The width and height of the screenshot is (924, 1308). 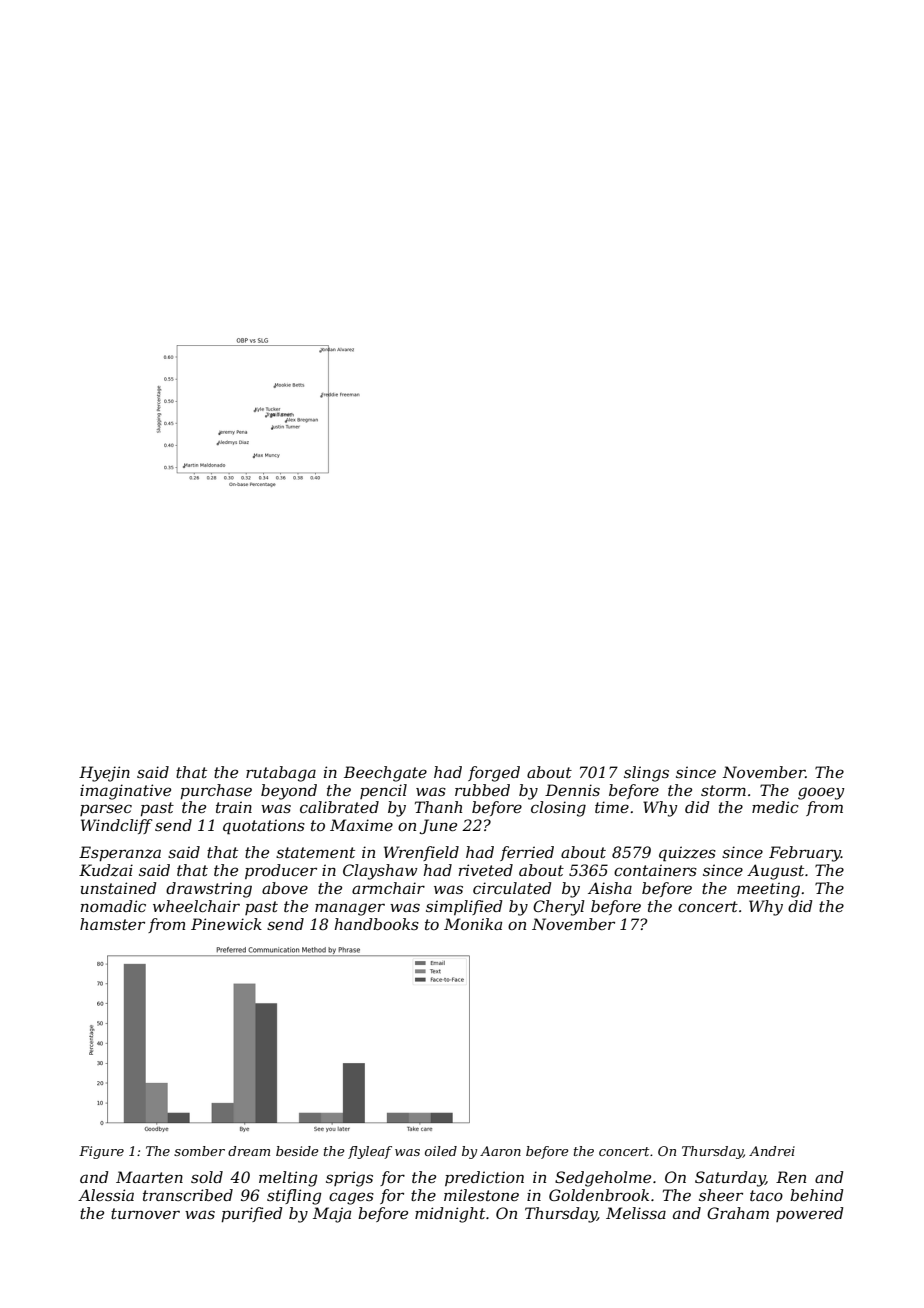 I want to click on Beechgate, so click(x=385, y=774).
